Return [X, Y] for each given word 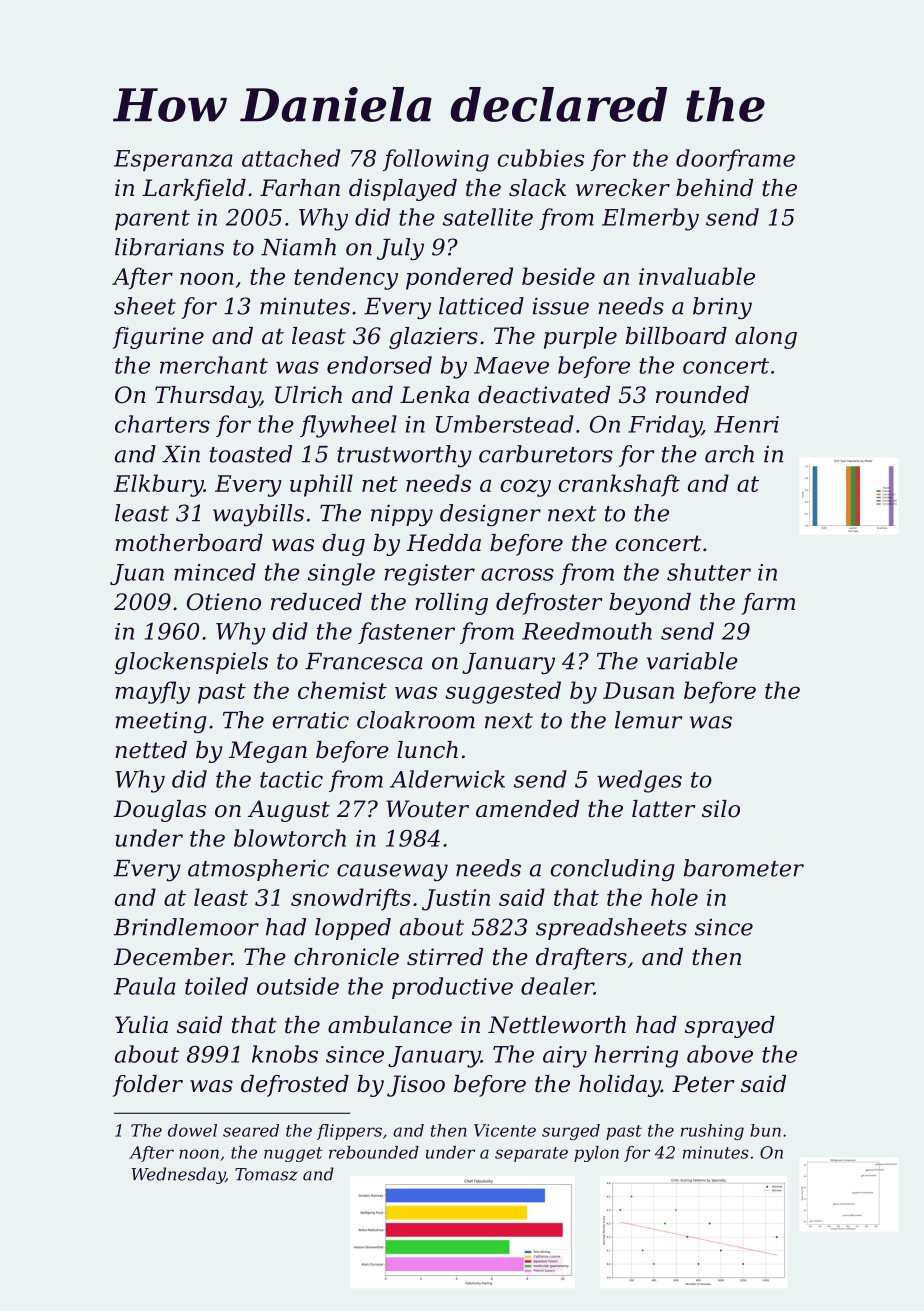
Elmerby [650, 219]
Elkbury [159, 485]
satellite [488, 217]
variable [692, 661]
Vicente [505, 1130]
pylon [596, 1154]
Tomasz [266, 1174]
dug [343, 545]
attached [291, 158]
